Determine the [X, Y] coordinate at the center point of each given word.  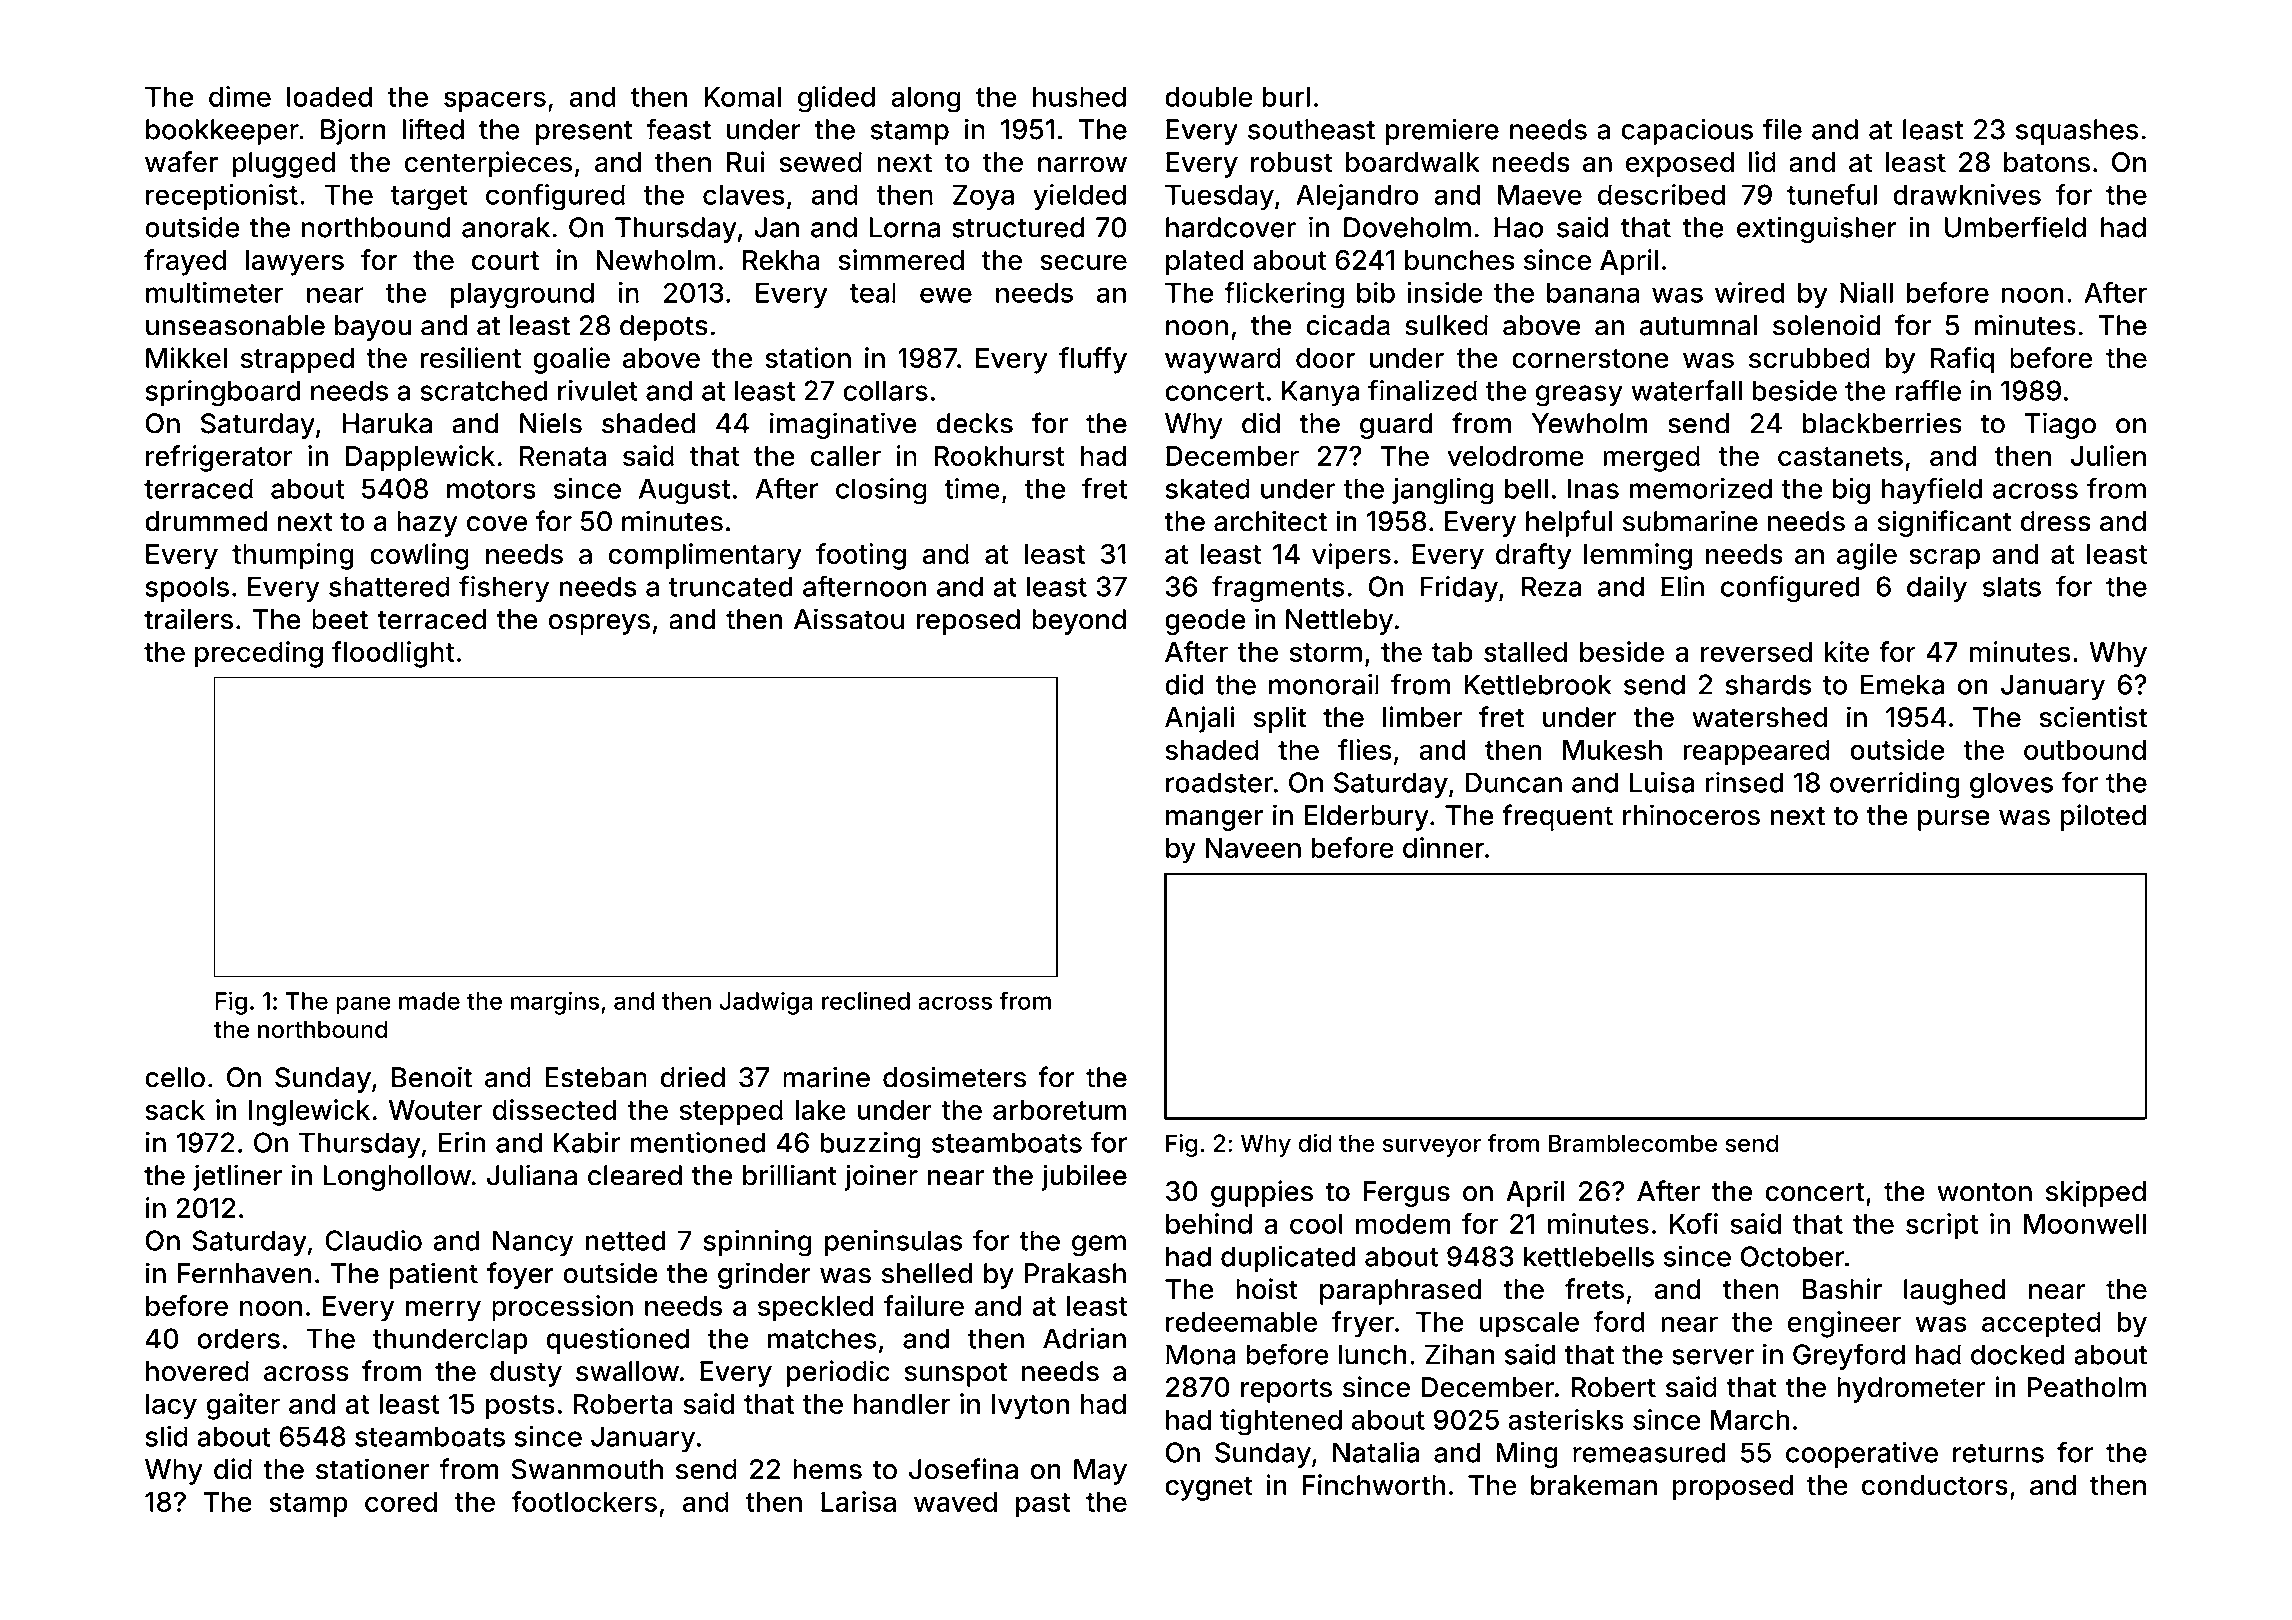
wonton [1984, 1192]
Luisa [1662, 782]
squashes [2077, 132]
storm [1326, 652]
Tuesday [1219, 197]
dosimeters [954, 1077]
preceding [259, 654]
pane [363, 1005]
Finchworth [1373, 1484]
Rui [746, 161]
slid [166, 1436]
